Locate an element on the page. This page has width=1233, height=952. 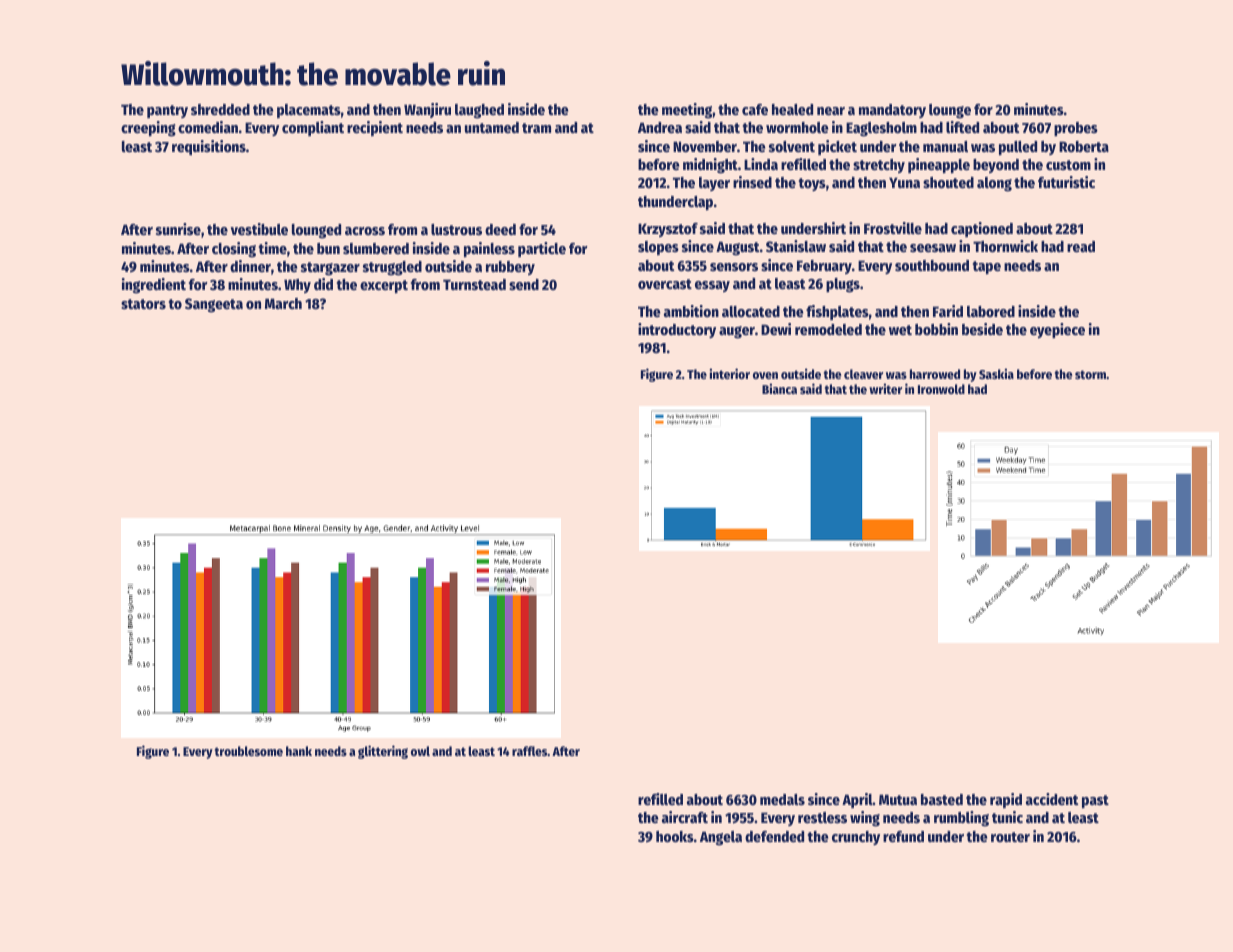
Angela is located at coordinates (721, 838).
